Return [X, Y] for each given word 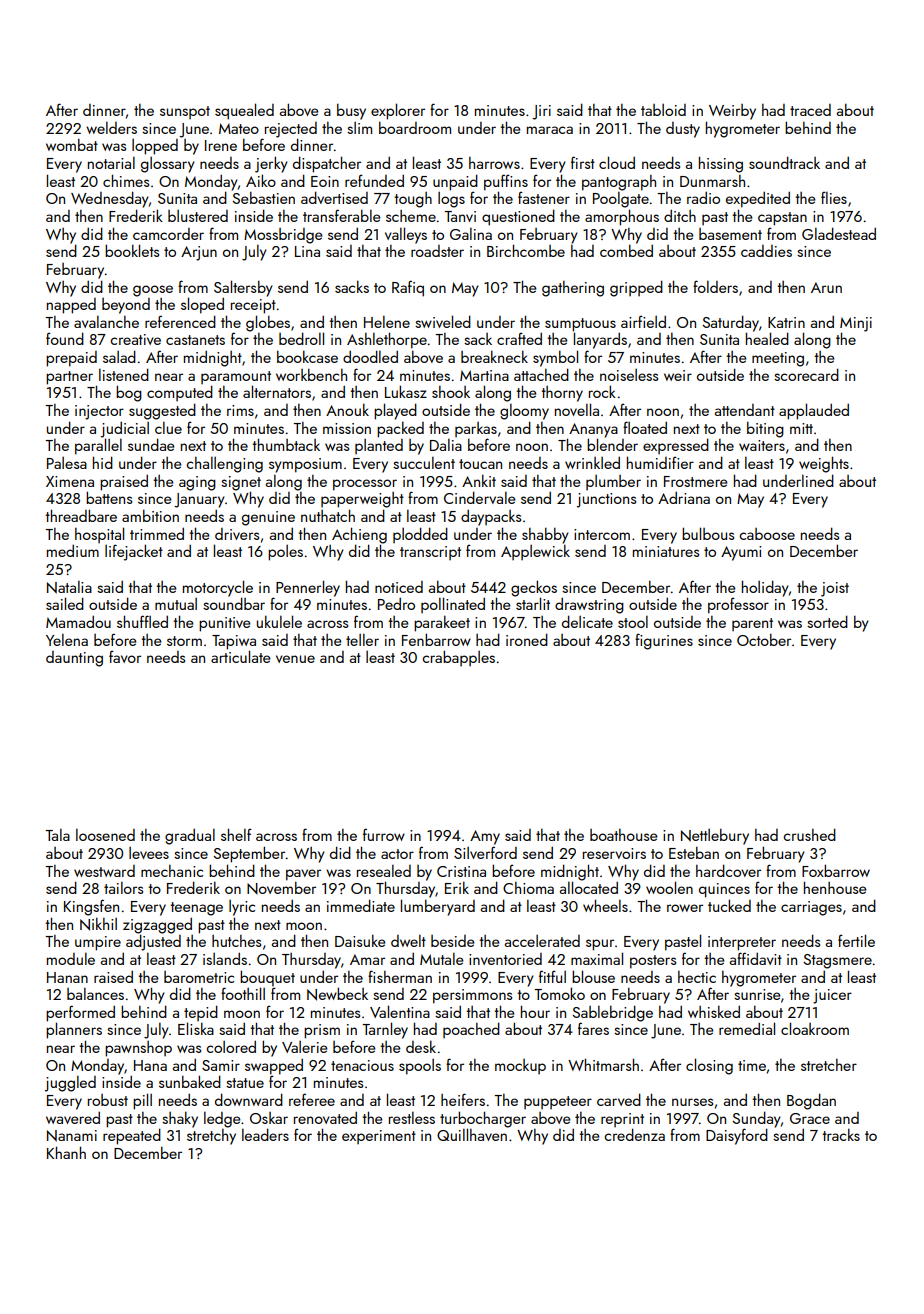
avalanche [106, 321]
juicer [832, 996]
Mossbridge [283, 236]
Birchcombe [526, 250]
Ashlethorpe [387, 340]
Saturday [730, 323]
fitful [552, 976]
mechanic [172, 871]
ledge [222, 1119]
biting [765, 429]
